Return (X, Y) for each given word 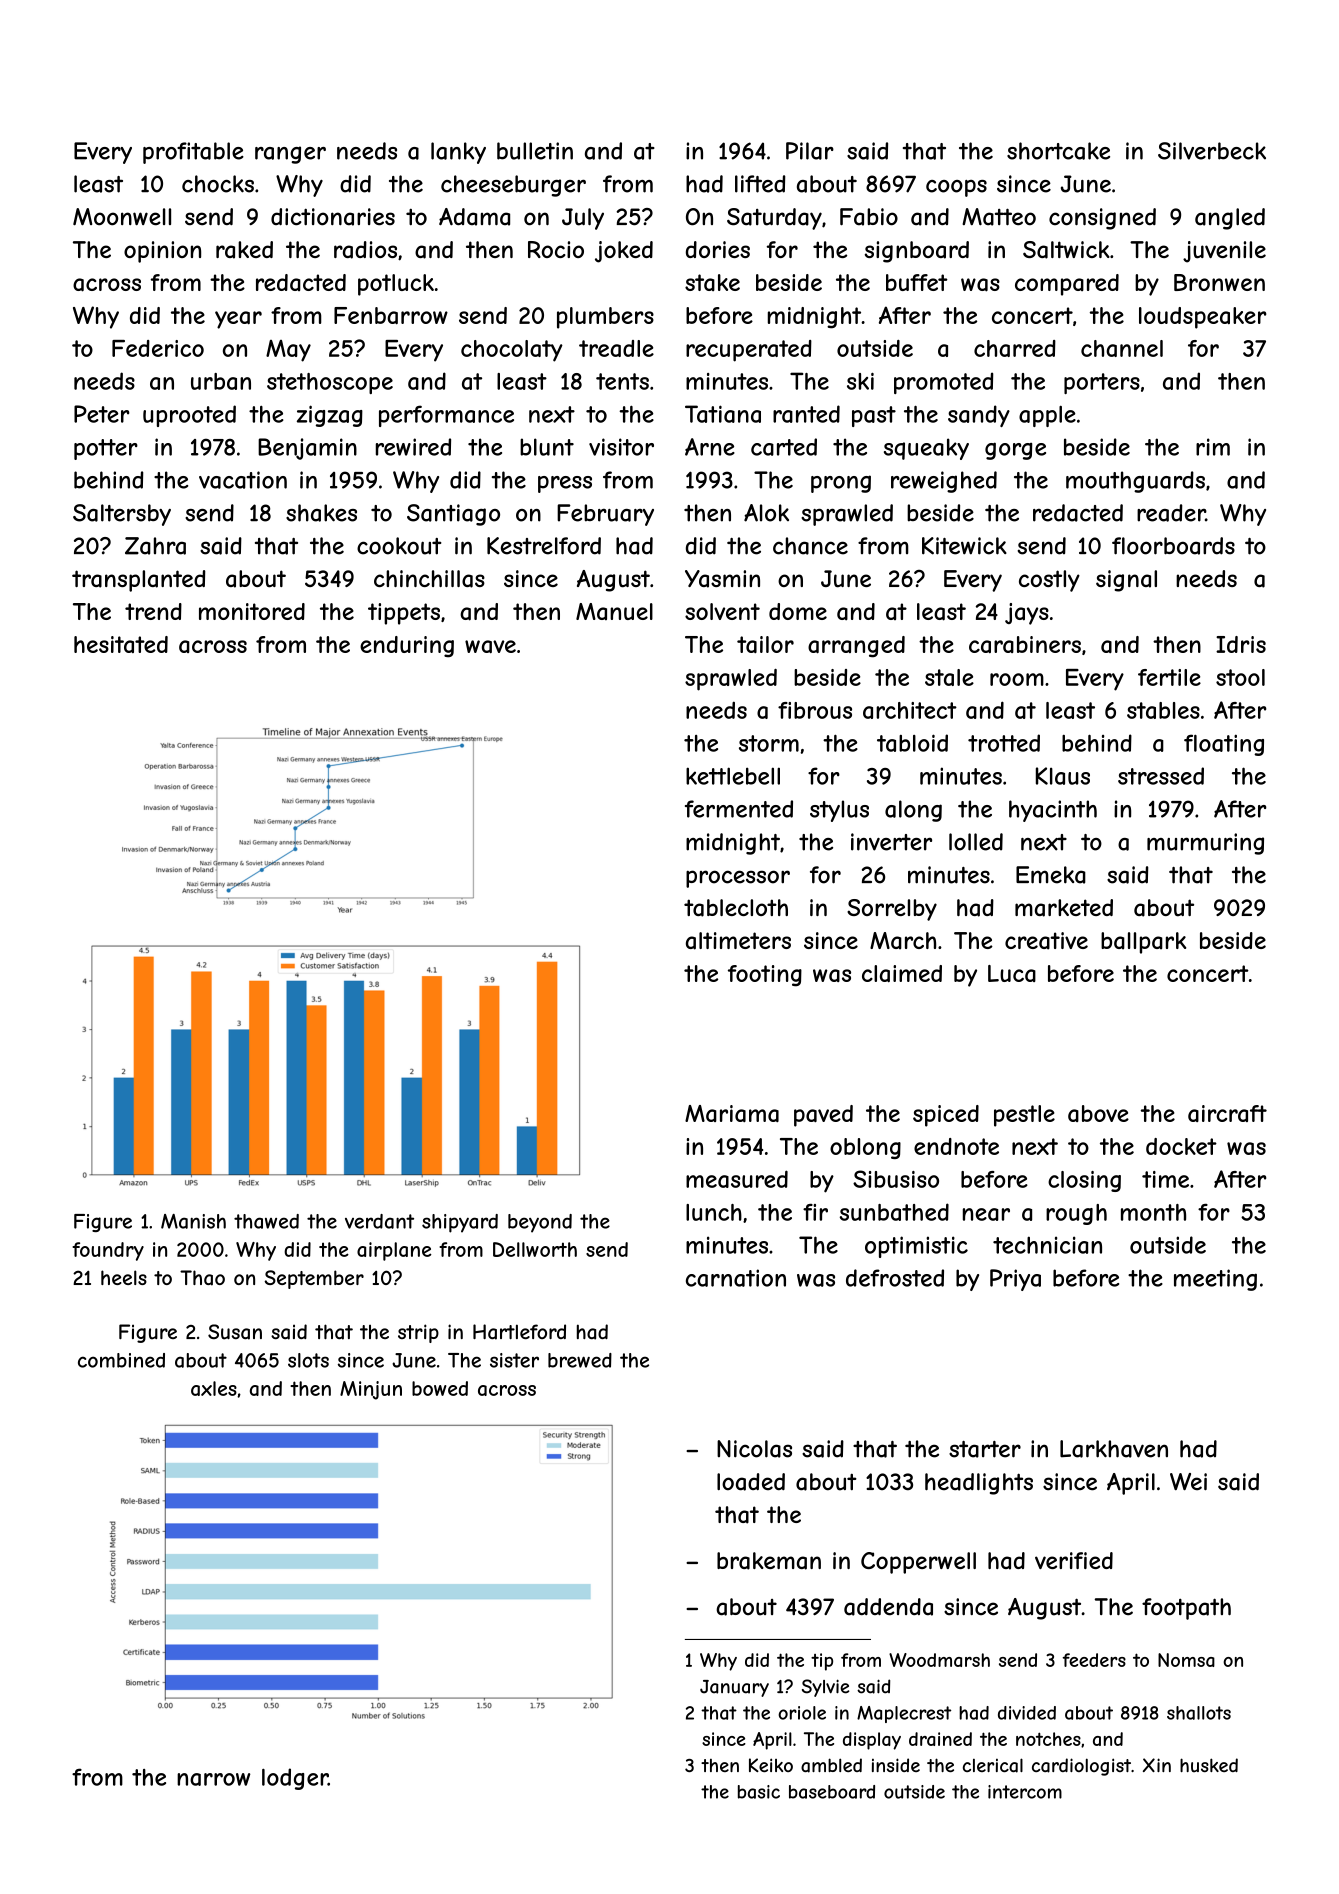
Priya (1015, 1280)
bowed (440, 1388)
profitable (193, 153)
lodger (295, 1779)
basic (759, 1792)
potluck (396, 285)
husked (1209, 1765)
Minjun (371, 1390)
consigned (1102, 219)
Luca (1012, 973)
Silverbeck (1212, 151)
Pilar (810, 151)
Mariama (732, 1113)
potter (106, 449)
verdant (379, 1221)
